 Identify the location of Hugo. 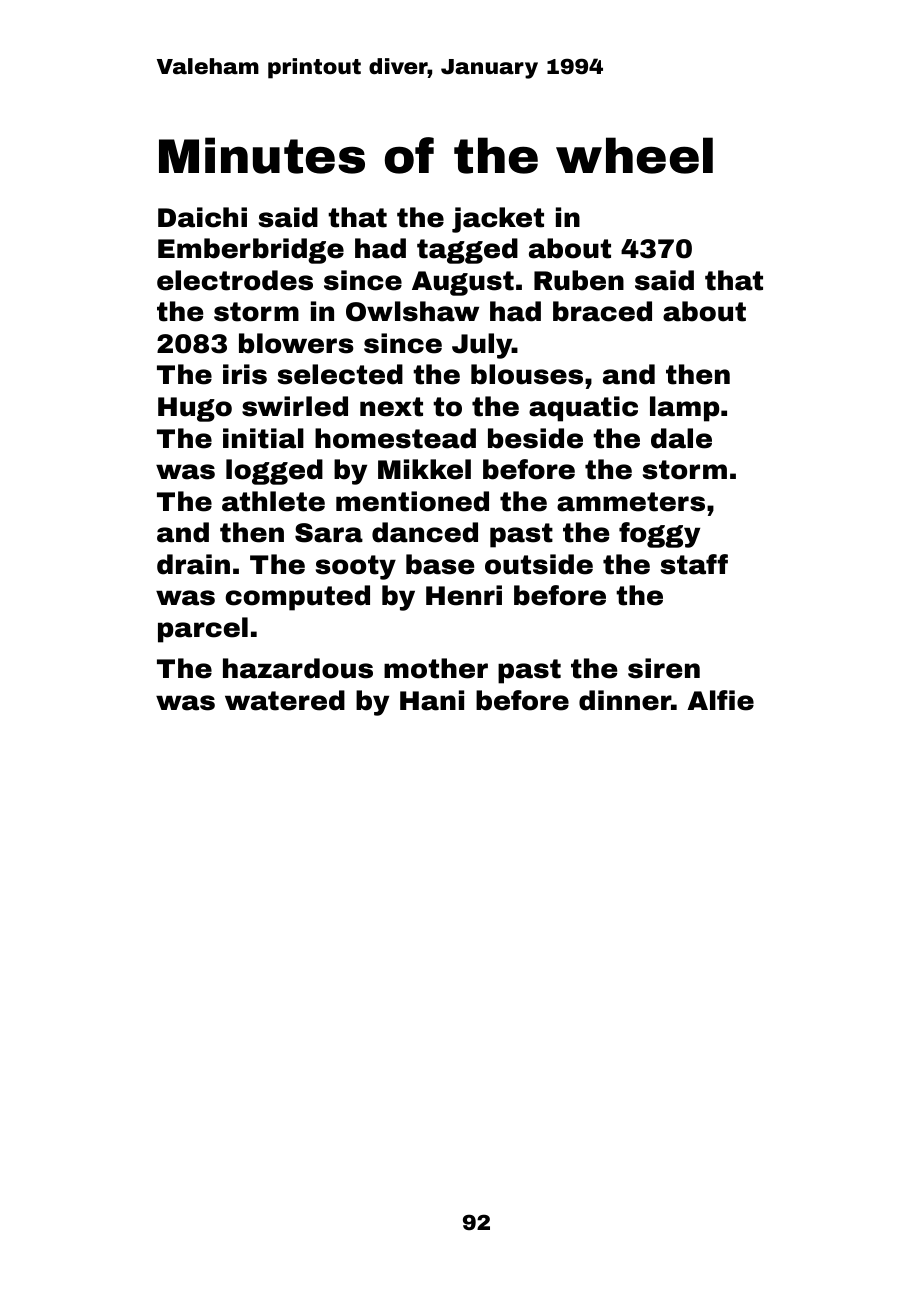
(195, 409).
